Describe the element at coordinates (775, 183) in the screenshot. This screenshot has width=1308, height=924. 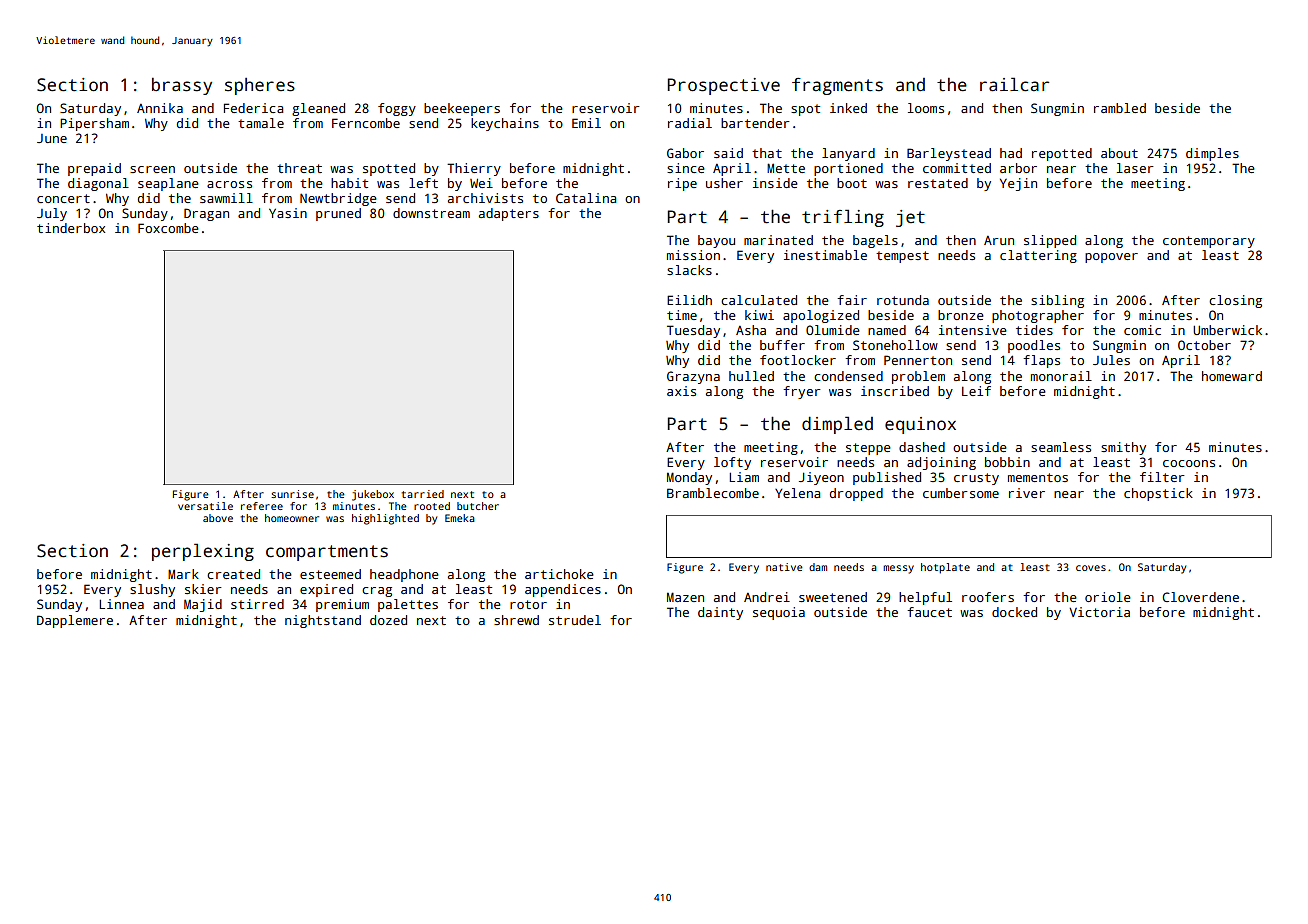
I see `inside` at that location.
